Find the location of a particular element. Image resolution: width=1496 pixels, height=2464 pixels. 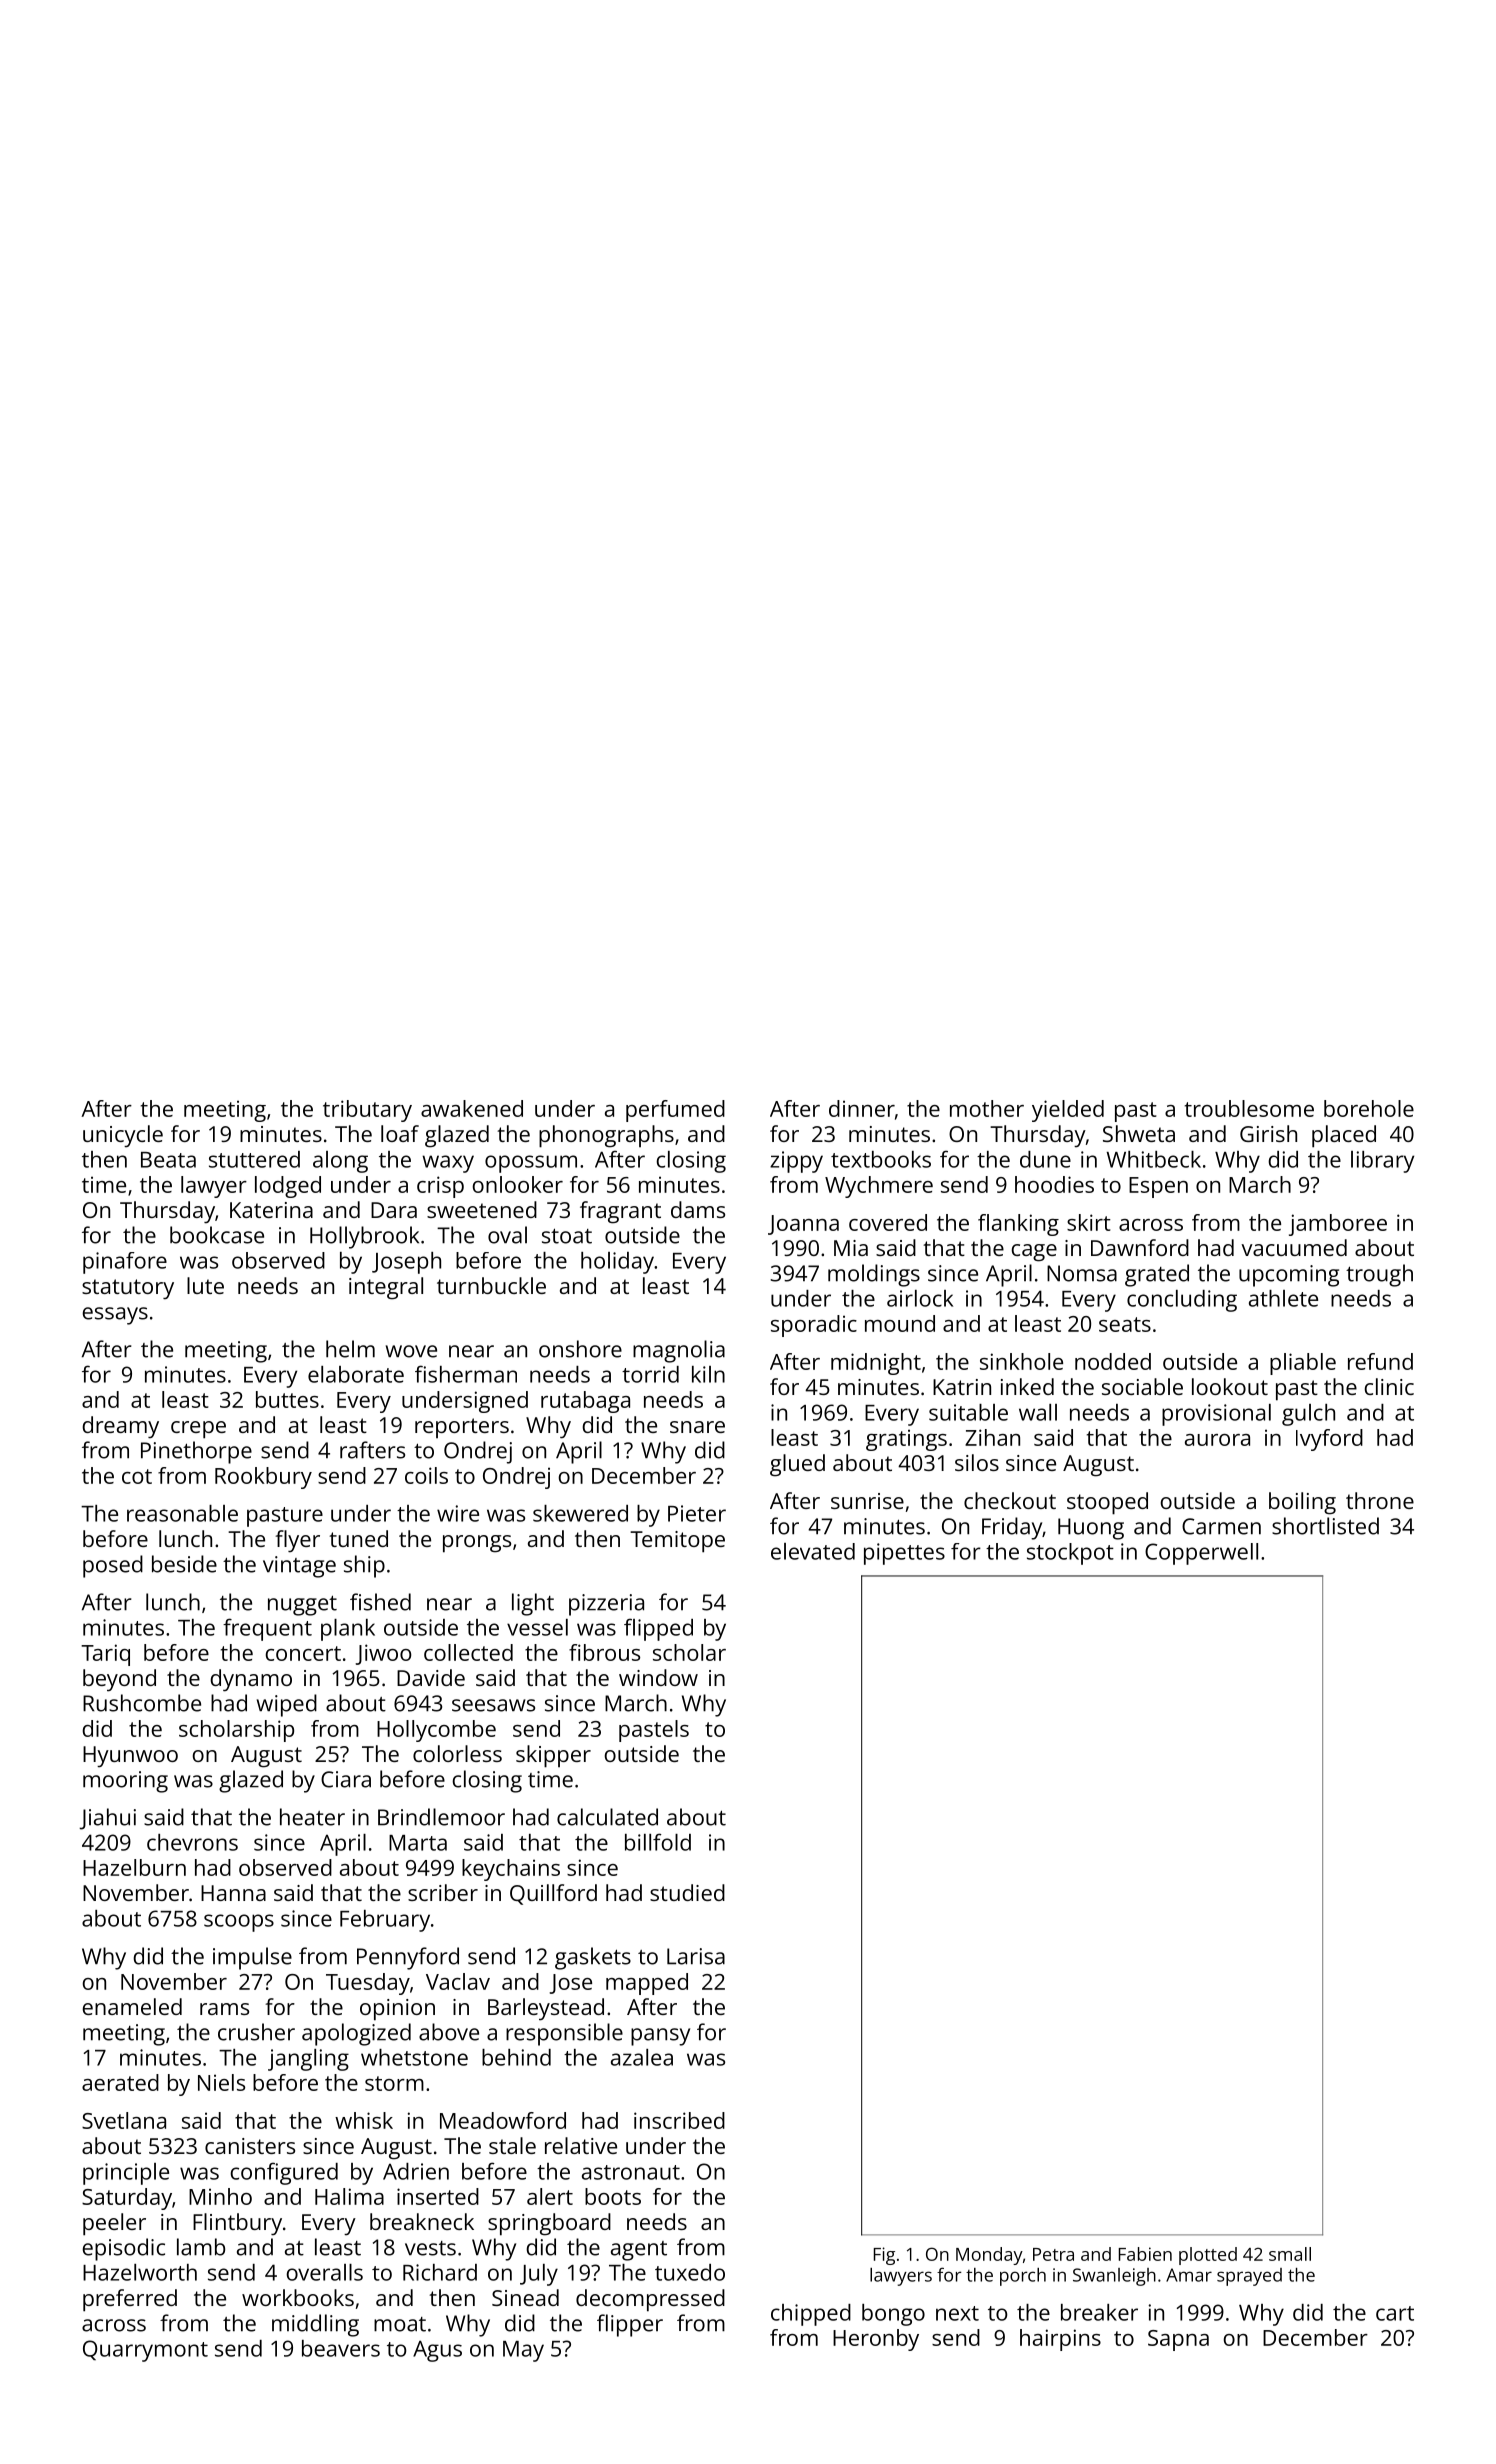

preferred is located at coordinates (130, 2300).
